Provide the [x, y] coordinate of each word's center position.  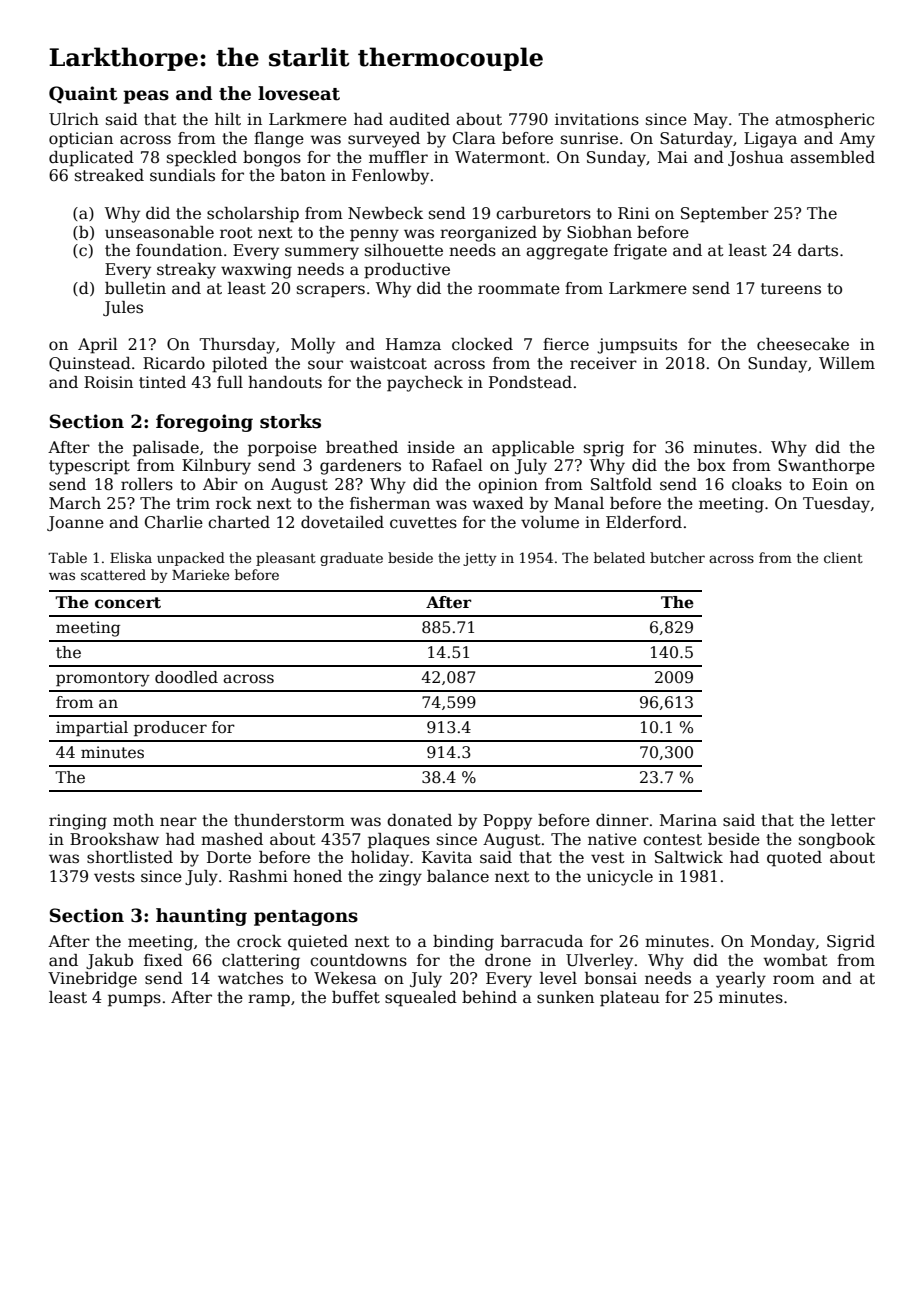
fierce [566, 344]
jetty [480, 559]
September [725, 215]
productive [407, 271]
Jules [123, 308]
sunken [565, 997]
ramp [269, 1000]
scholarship [253, 215]
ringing [78, 822]
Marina [688, 820]
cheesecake [803, 344]
